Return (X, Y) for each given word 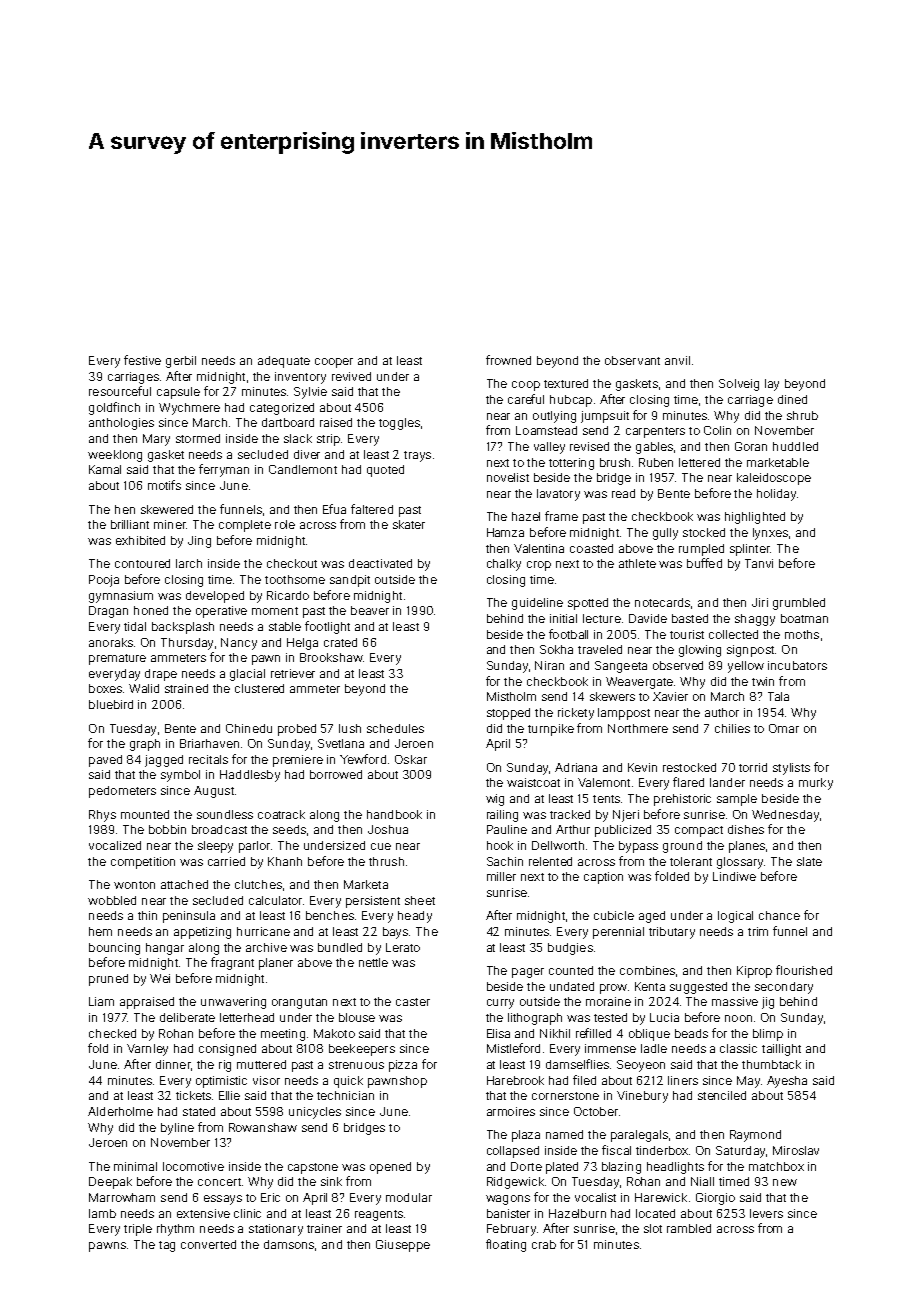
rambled (689, 1228)
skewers (612, 696)
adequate (284, 362)
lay (772, 385)
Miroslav (796, 1150)
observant (632, 360)
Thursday (187, 644)
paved (105, 761)
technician (345, 1095)
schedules (395, 728)
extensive (203, 1213)
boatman (804, 618)
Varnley (147, 1050)
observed (678, 665)
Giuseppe (403, 1246)
